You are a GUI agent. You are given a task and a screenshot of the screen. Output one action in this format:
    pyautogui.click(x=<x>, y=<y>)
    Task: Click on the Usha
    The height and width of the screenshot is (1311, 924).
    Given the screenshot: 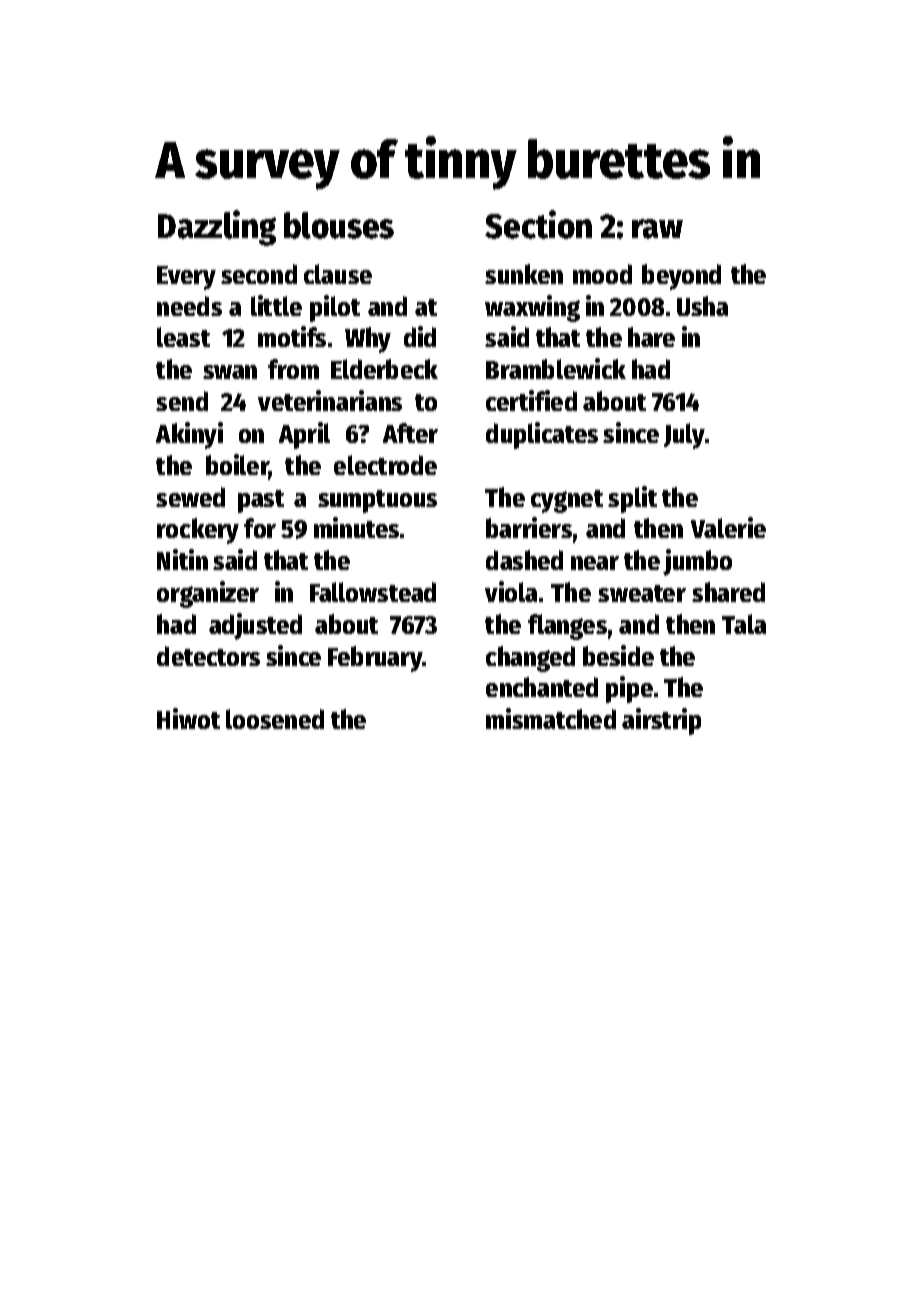 What is the action you would take?
    pyautogui.click(x=702, y=306)
